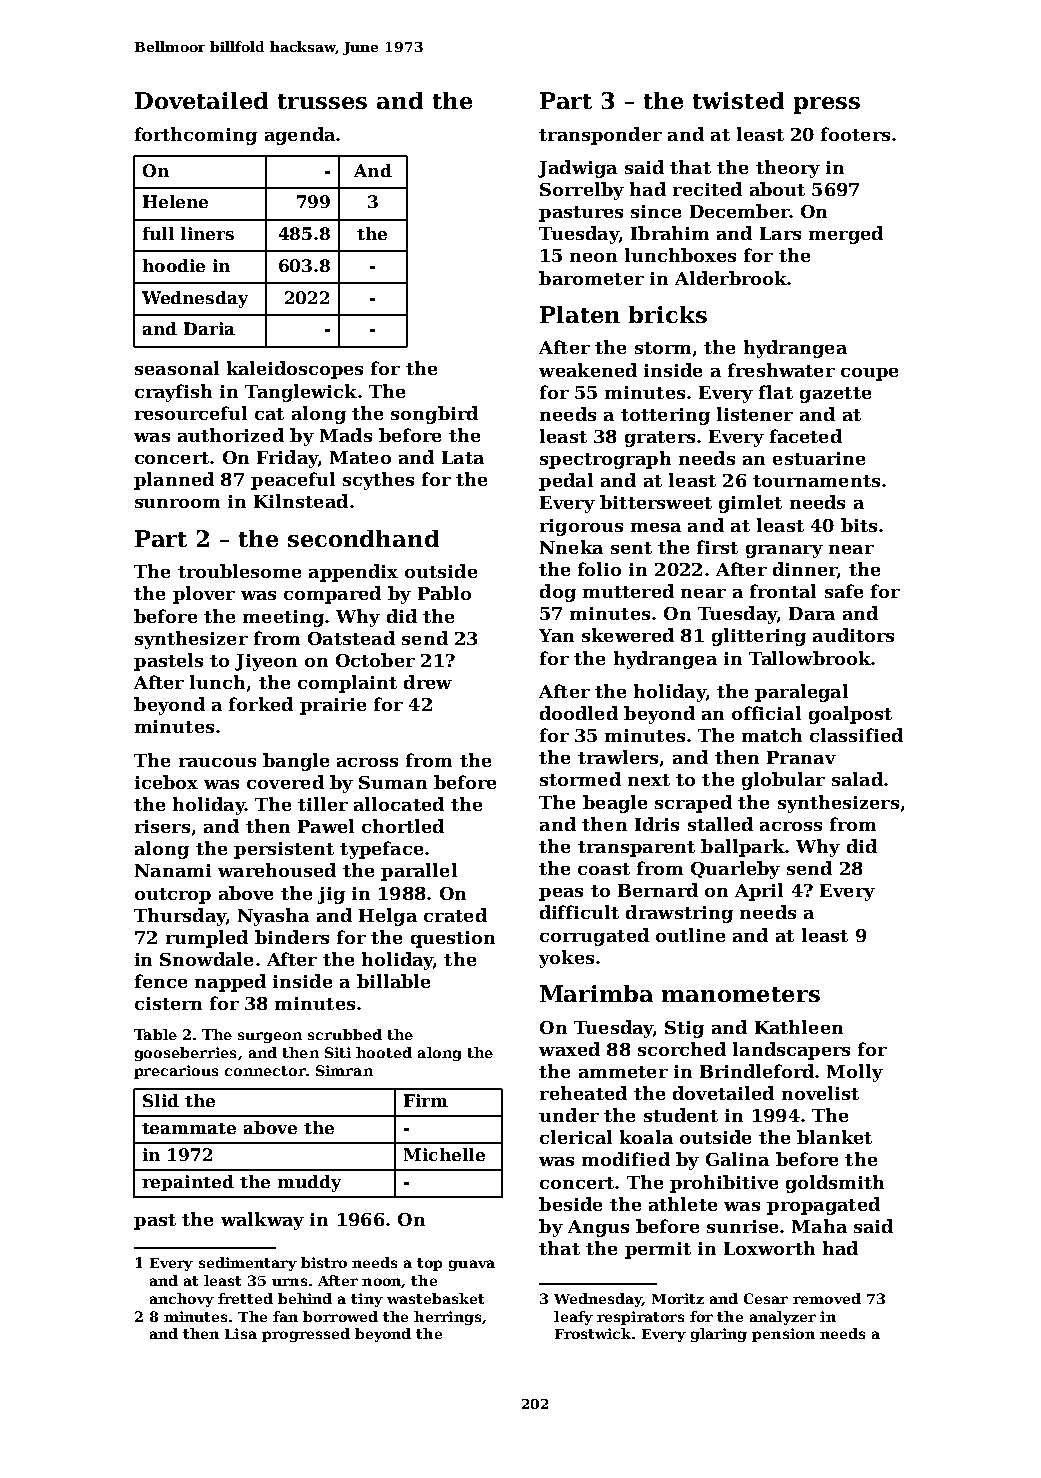 This image has height=1478, width=1041. Describe the element at coordinates (353, 573) in the image. I see `appendix` at that location.
